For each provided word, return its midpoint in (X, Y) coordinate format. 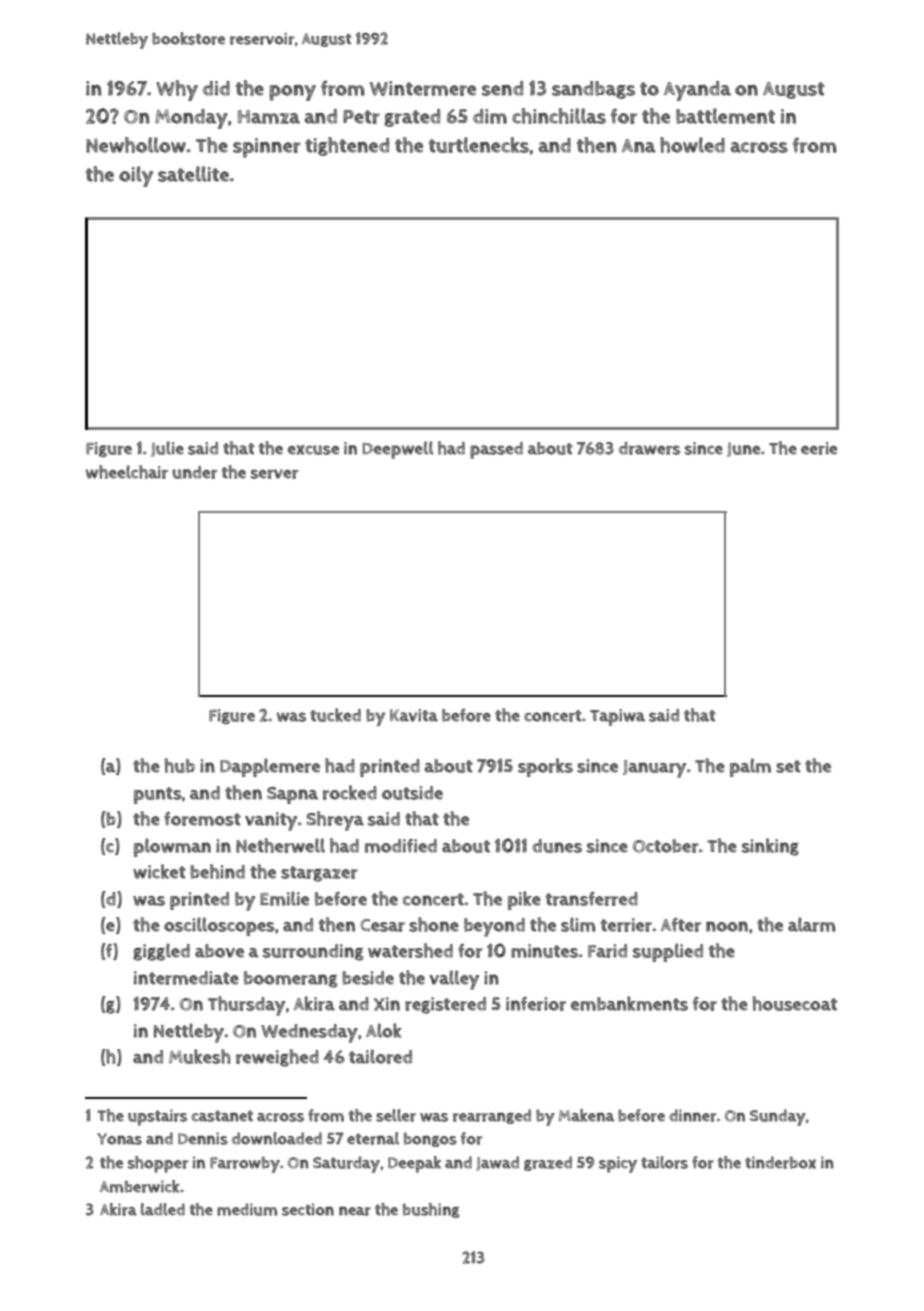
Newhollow (136, 145)
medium (247, 1209)
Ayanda (697, 91)
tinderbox (780, 1162)
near (355, 1211)
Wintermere (423, 88)
